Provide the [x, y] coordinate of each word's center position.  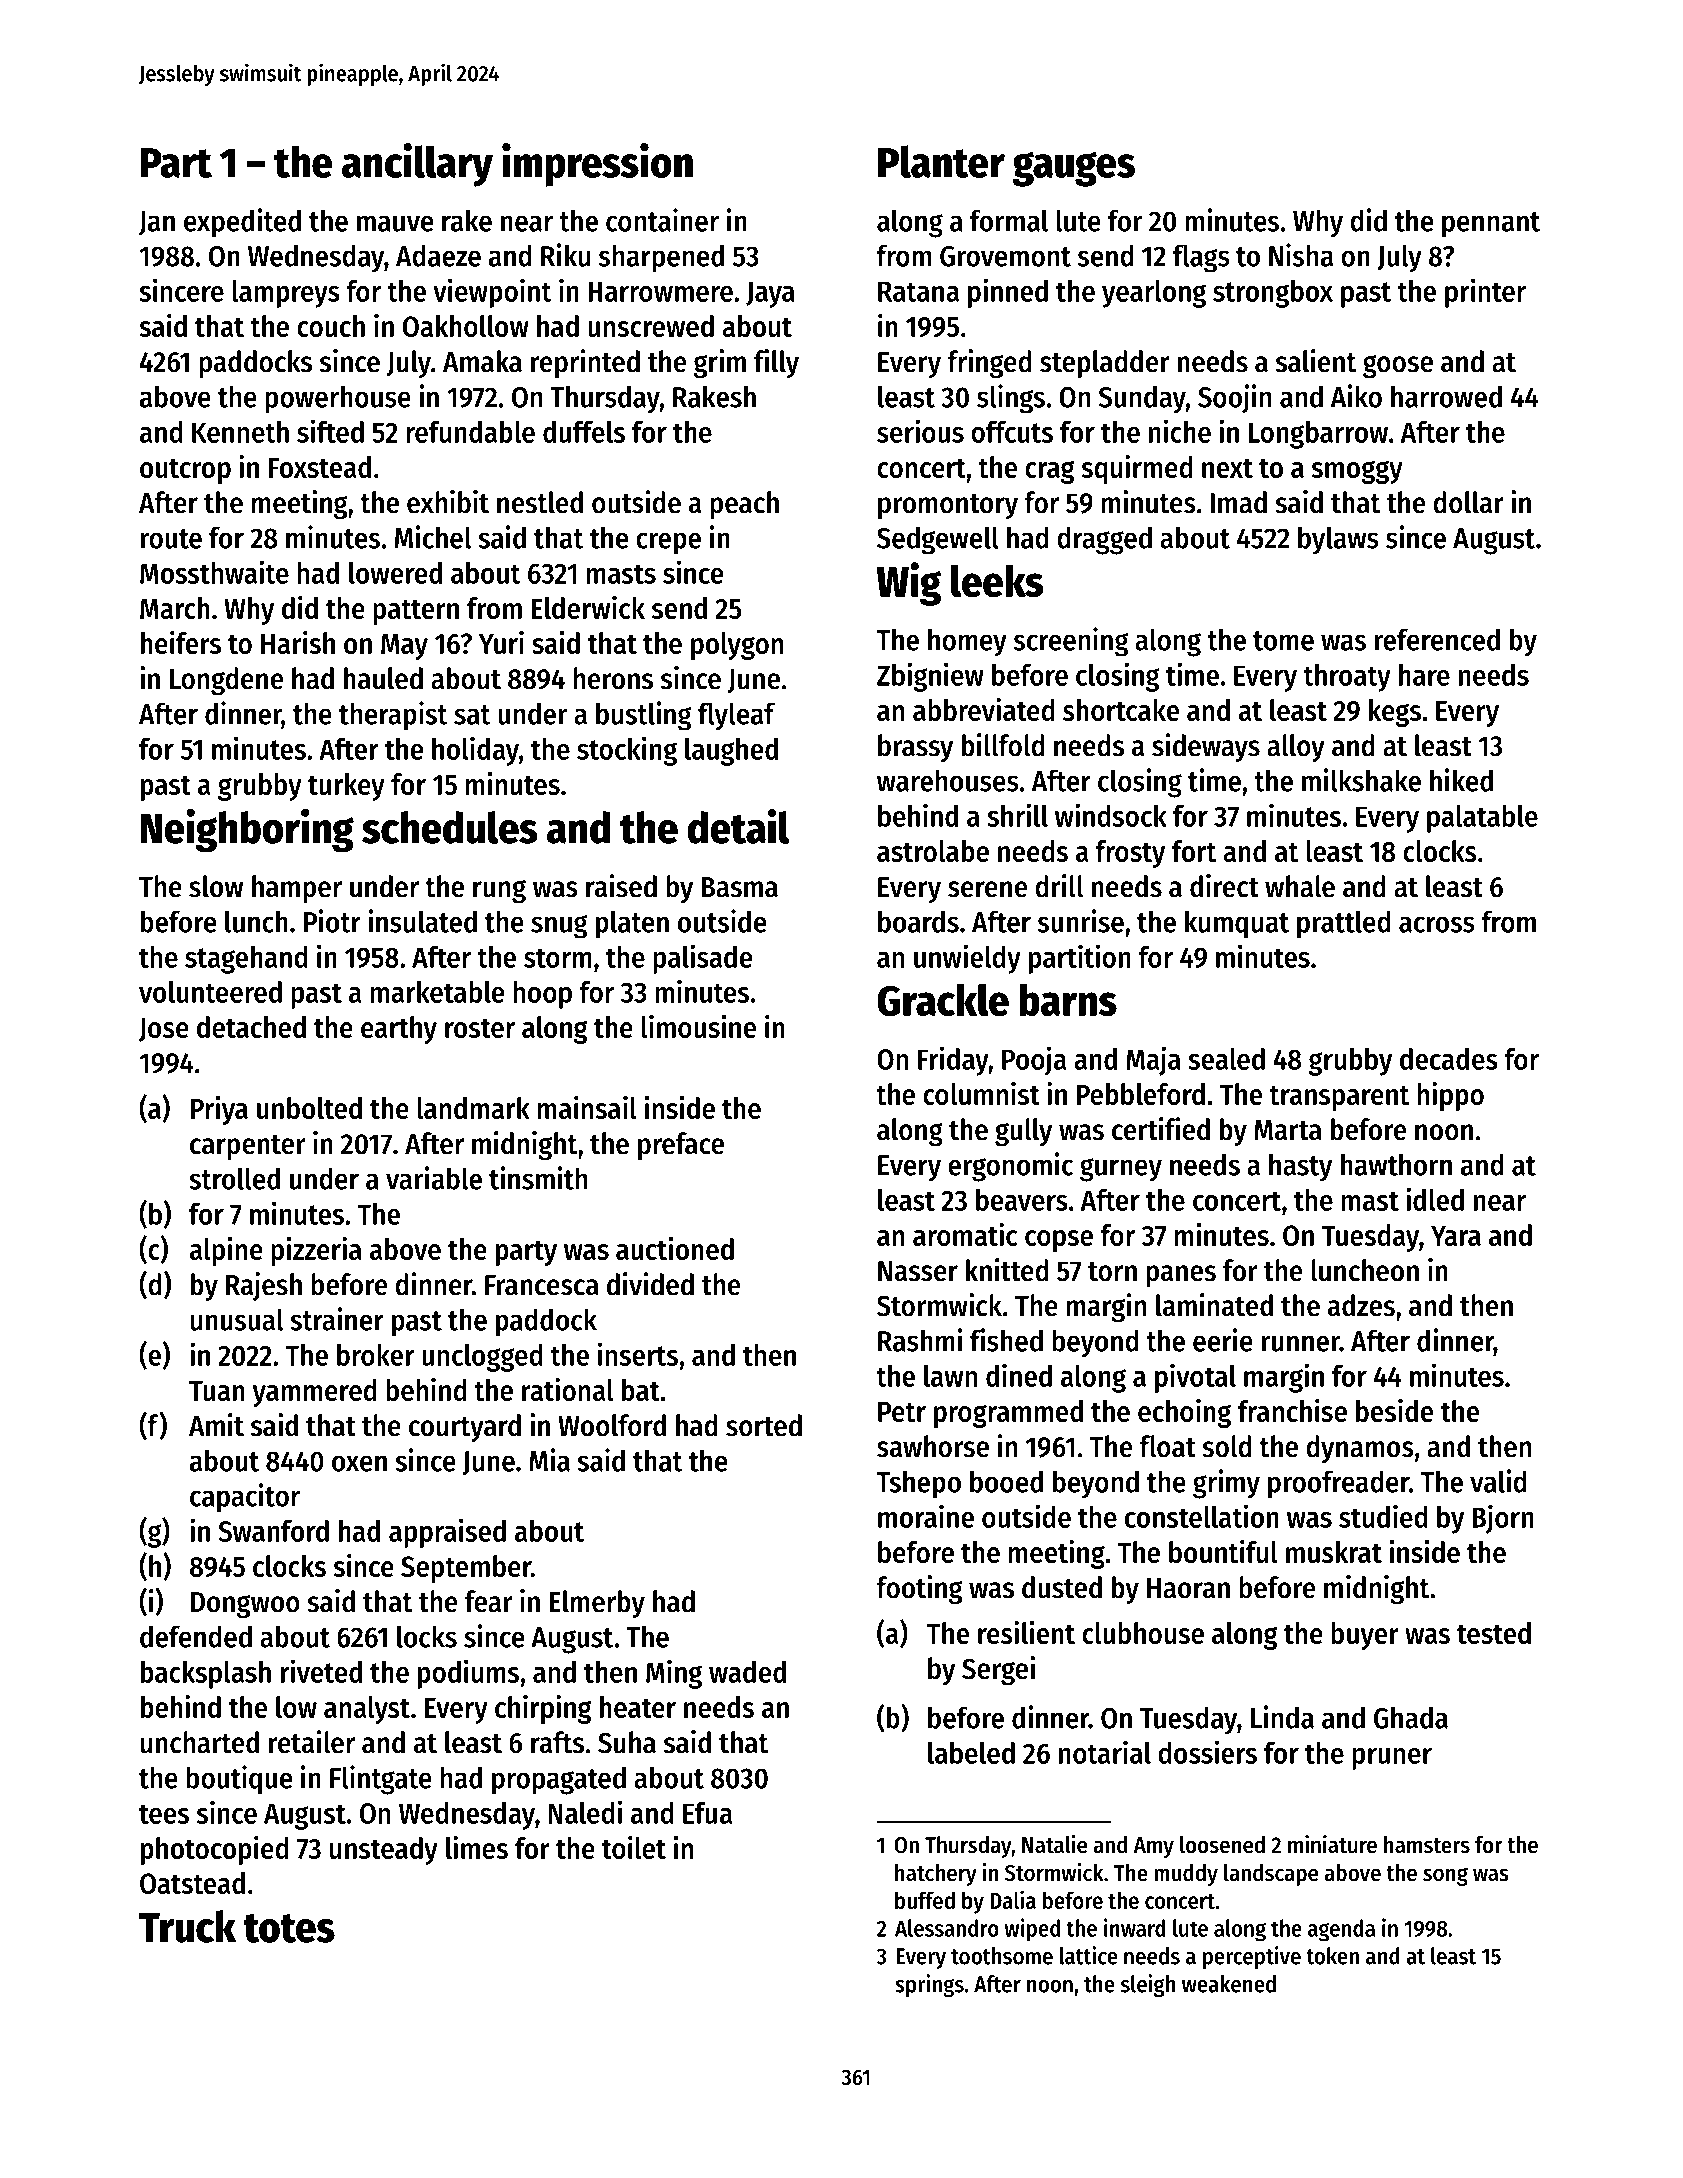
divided [650, 1284]
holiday [475, 751]
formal [1009, 220]
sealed [1226, 1059]
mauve [395, 223]
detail [739, 826]
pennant [1491, 225]
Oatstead [192, 1883]
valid [1498, 1481]
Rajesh [264, 1286]
